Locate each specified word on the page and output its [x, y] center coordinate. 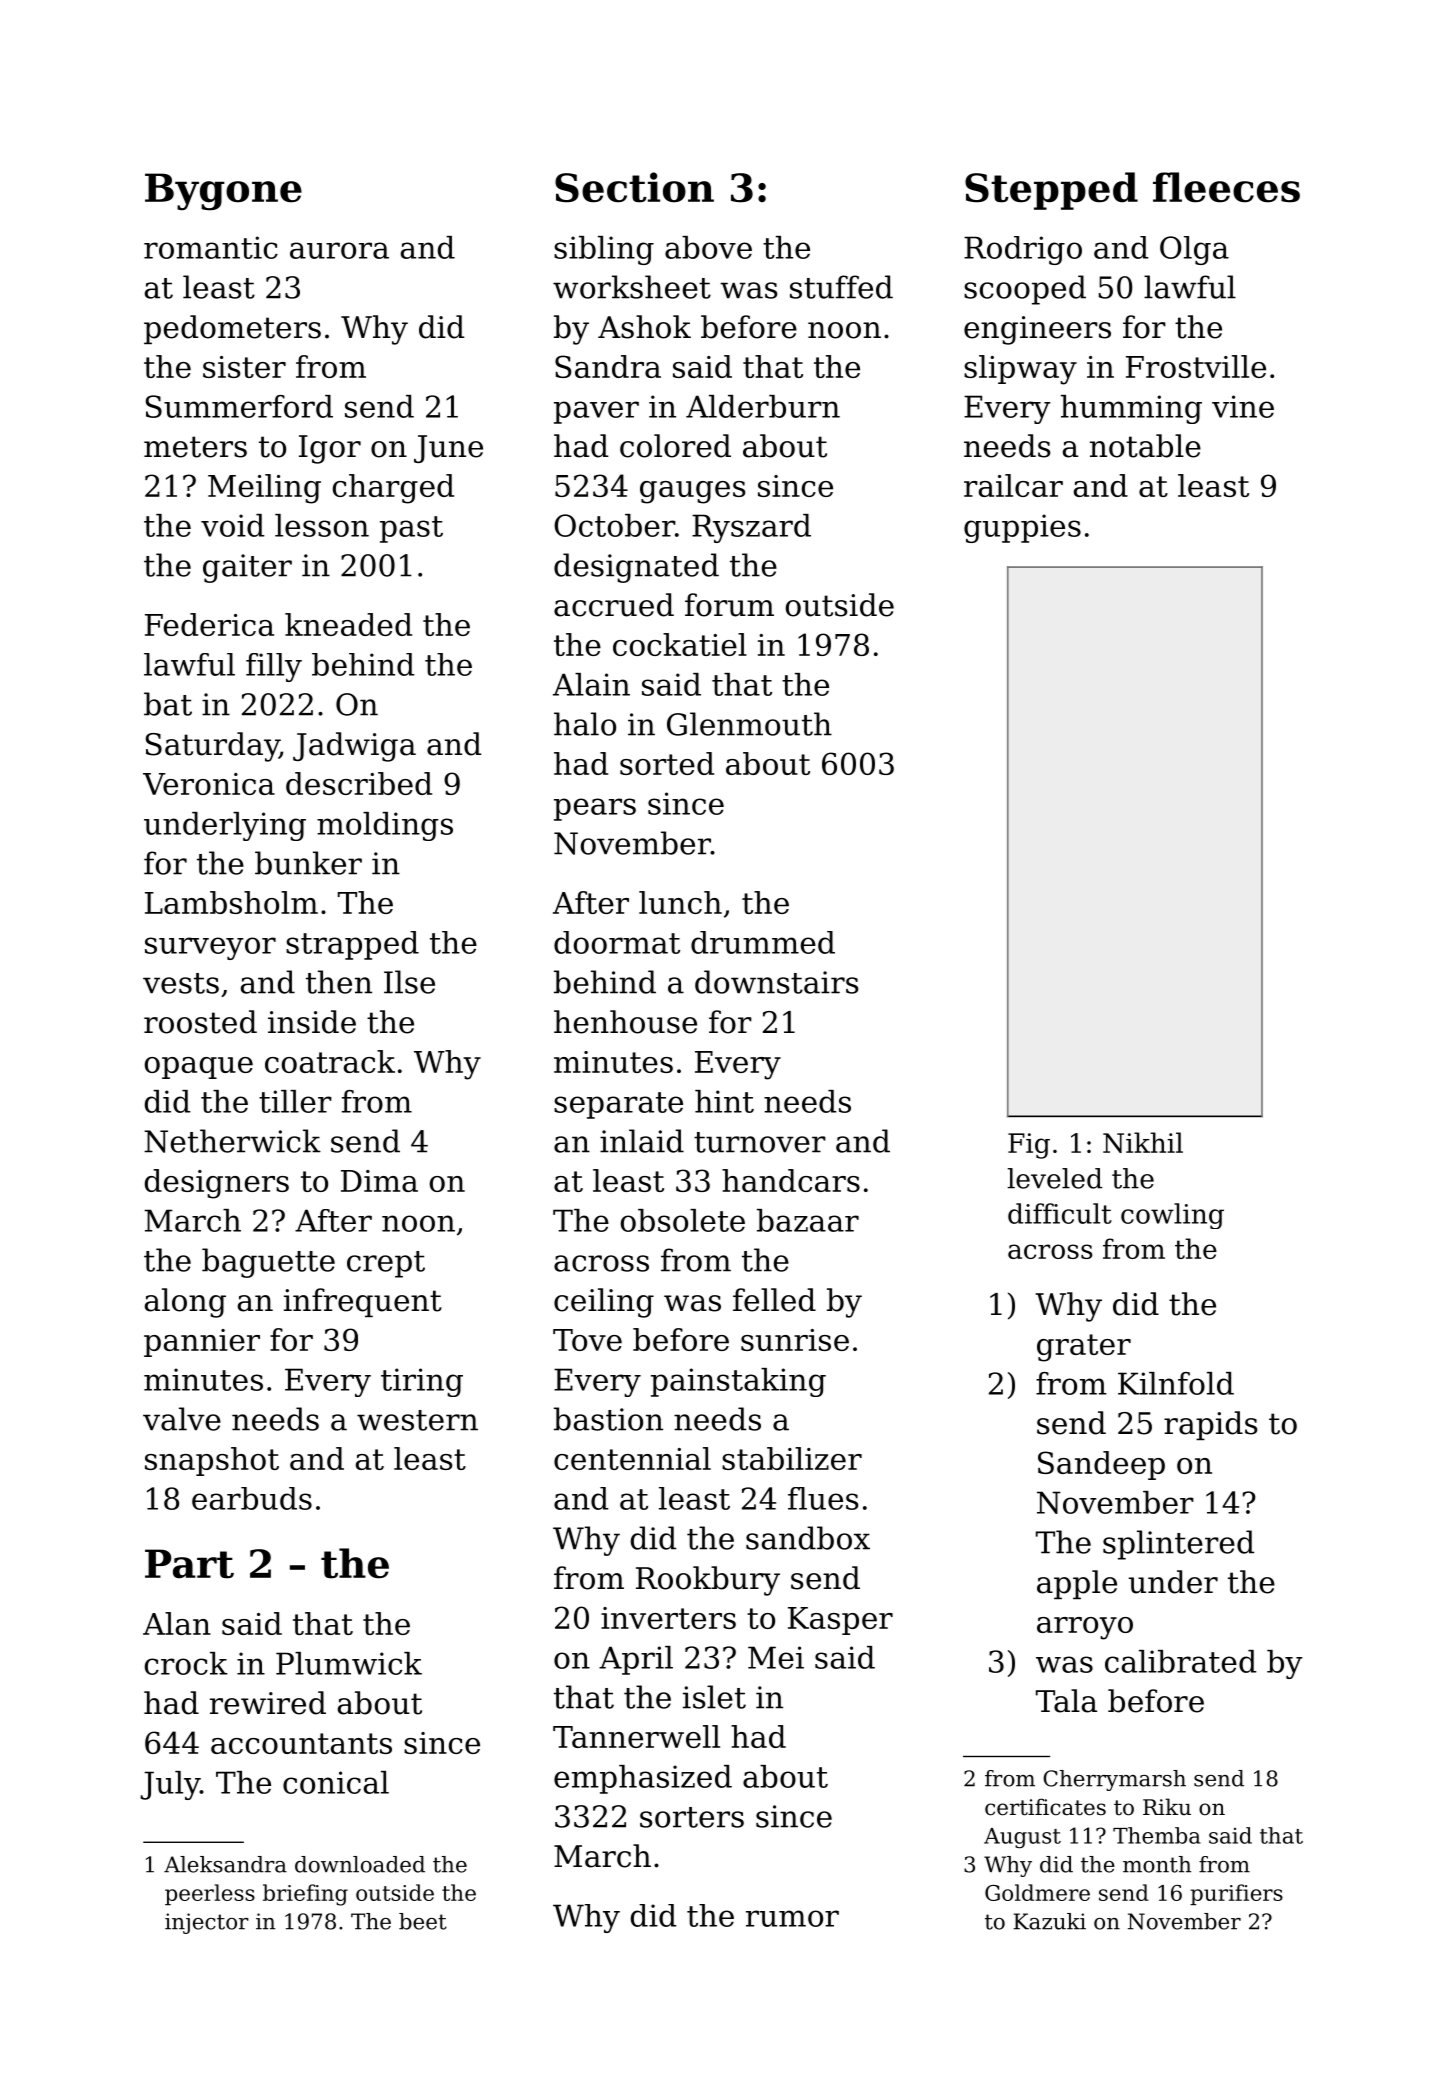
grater [1084, 1348]
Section [634, 187]
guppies [1022, 528]
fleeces [1226, 187]
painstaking [738, 1382]
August [1022, 1838]
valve [182, 1419]
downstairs [776, 982]
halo [585, 724]
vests [181, 983]
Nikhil [1143, 1142]
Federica [209, 624]
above [708, 247]
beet [423, 1921]
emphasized [643, 1779]
